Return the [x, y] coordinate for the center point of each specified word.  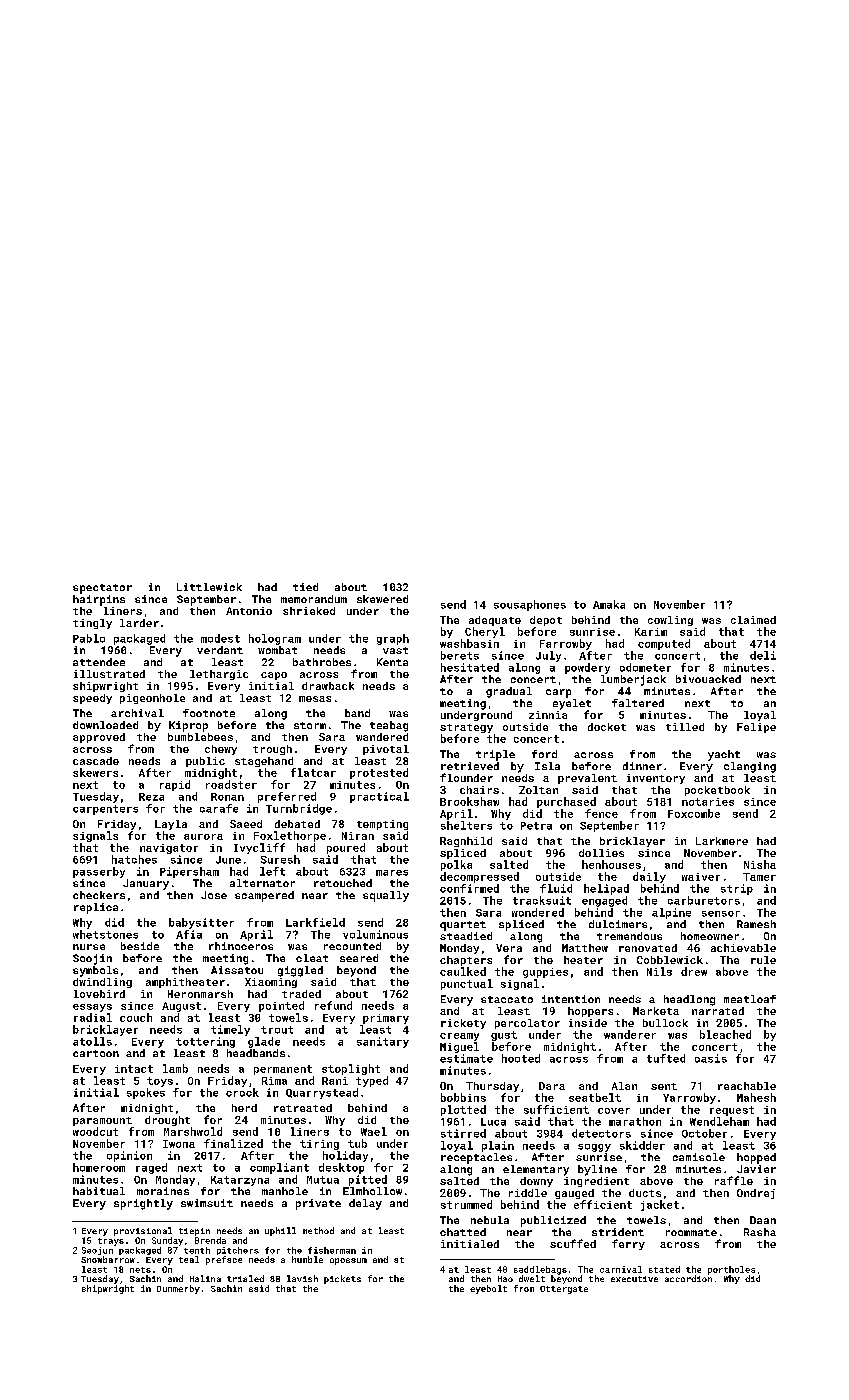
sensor [721, 914]
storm [310, 725]
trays [111, 1242]
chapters [466, 961]
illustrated [109, 674]
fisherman [332, 1250]
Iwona [179, 1144]
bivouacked [708, 679]
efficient [603, 1204]
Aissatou [237, 970]
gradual [509, 692]
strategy [466, 728]
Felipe [756, 728]
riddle [528, 1193]
